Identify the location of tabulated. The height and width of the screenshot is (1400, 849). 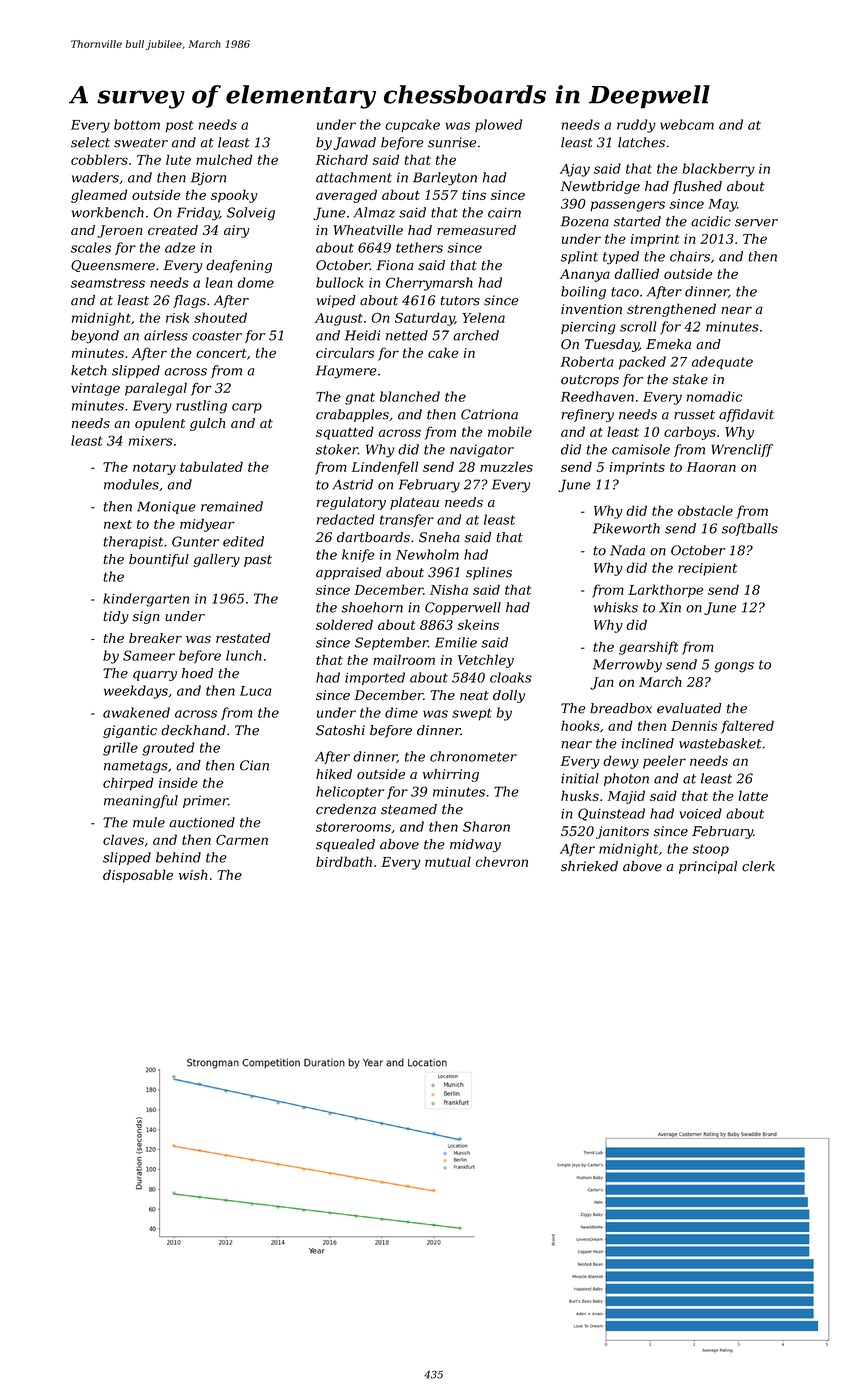
(211, 466).
